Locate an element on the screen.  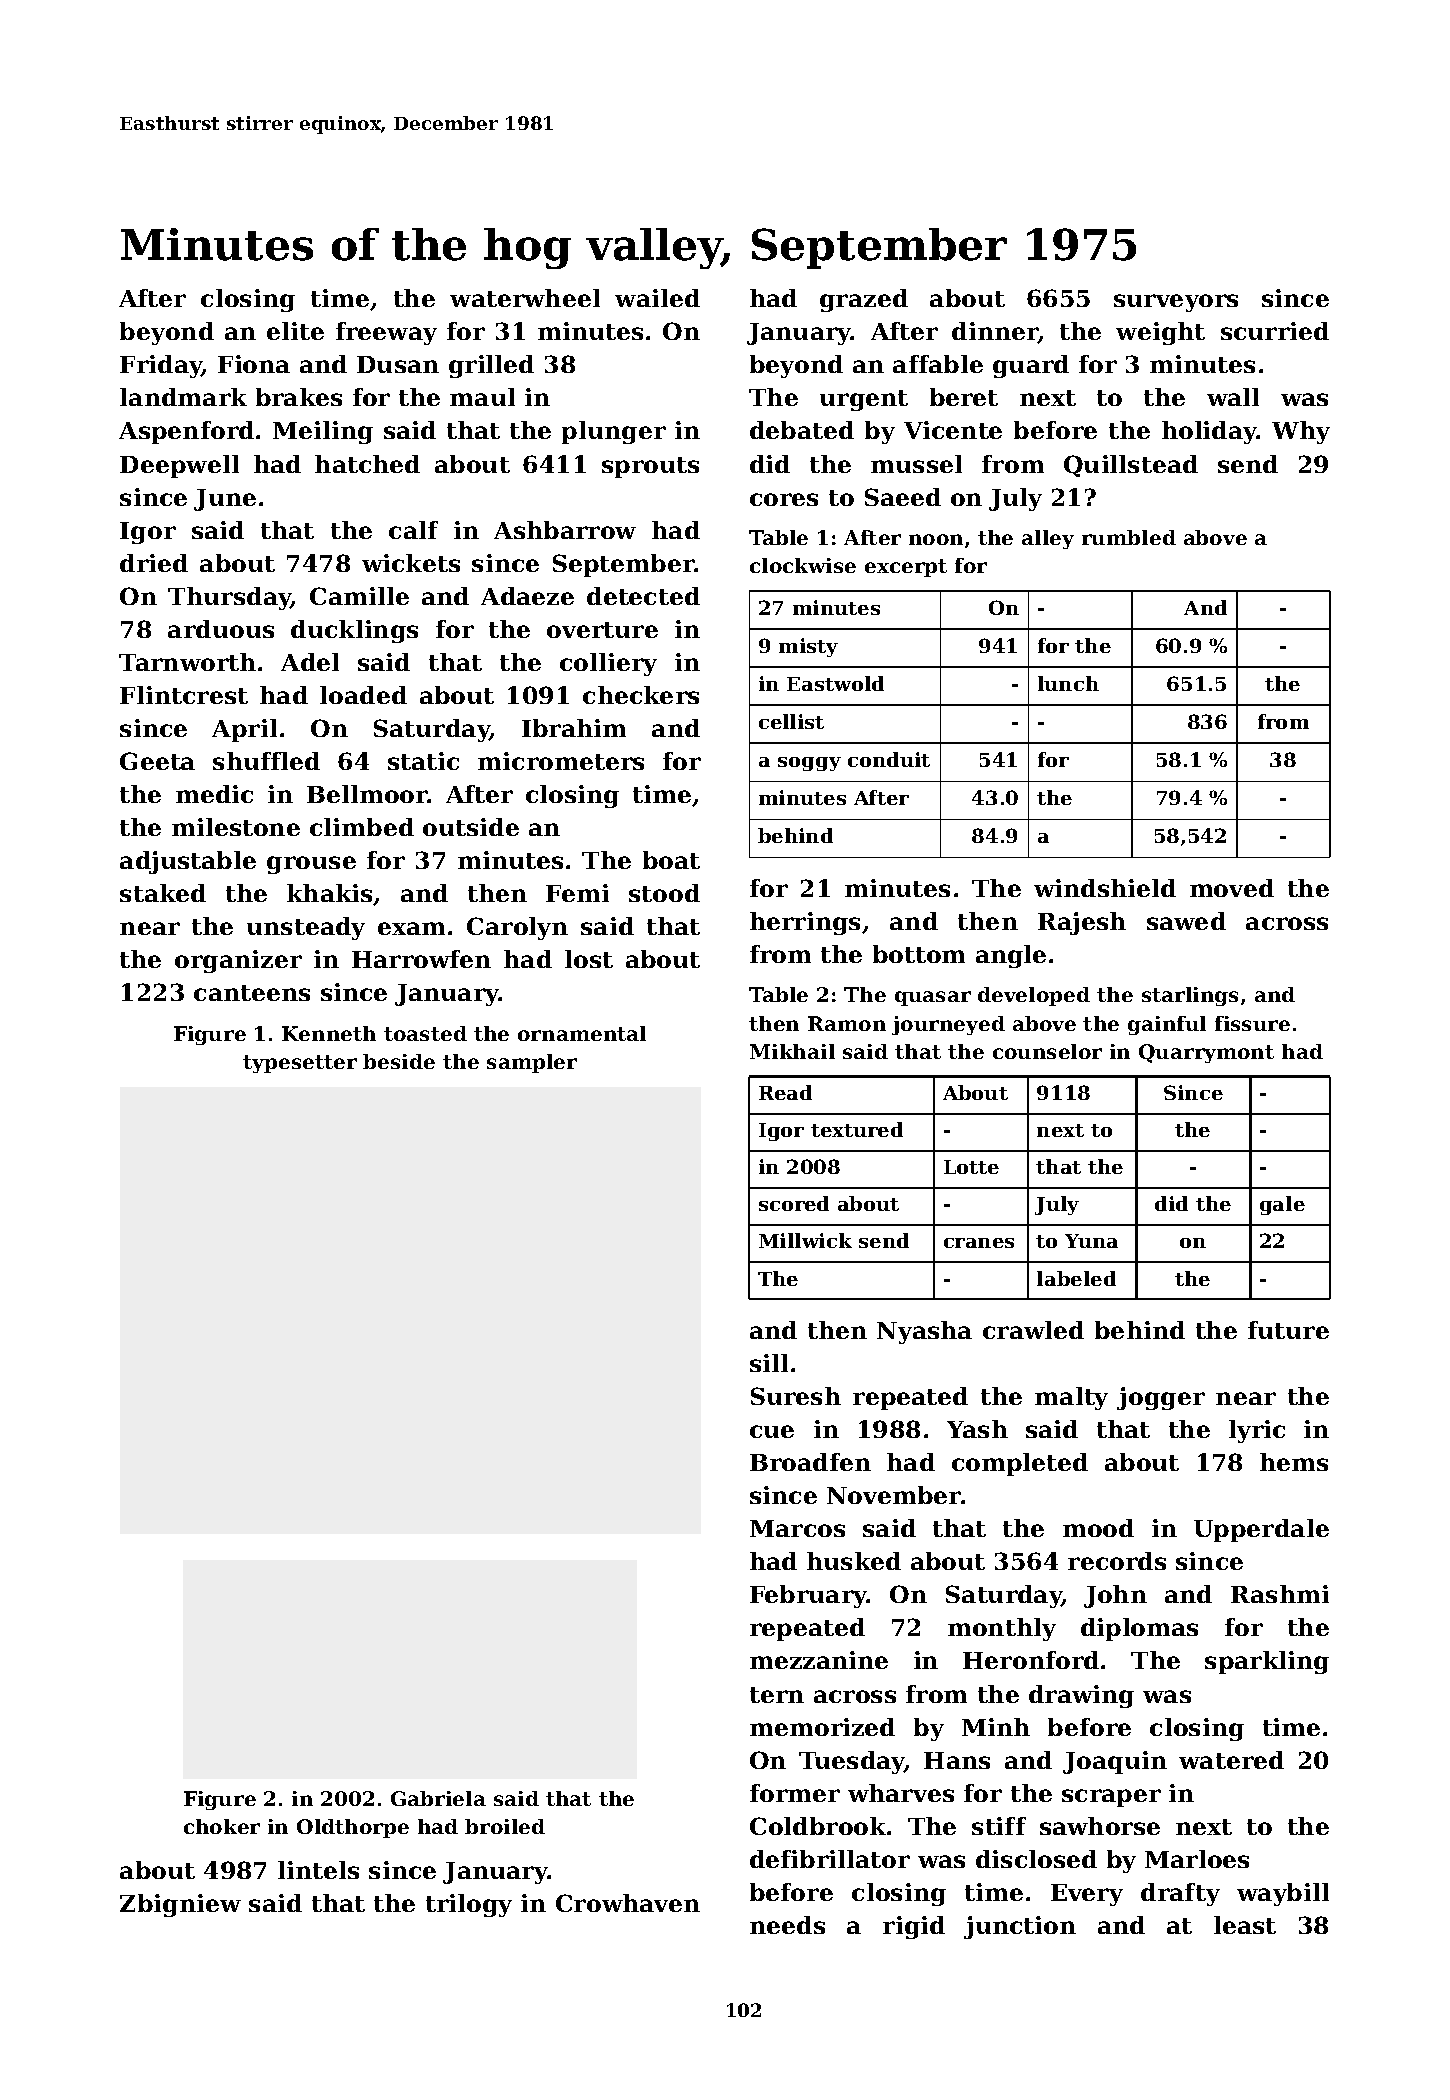
Femi is located at coordinates (577, 893).
